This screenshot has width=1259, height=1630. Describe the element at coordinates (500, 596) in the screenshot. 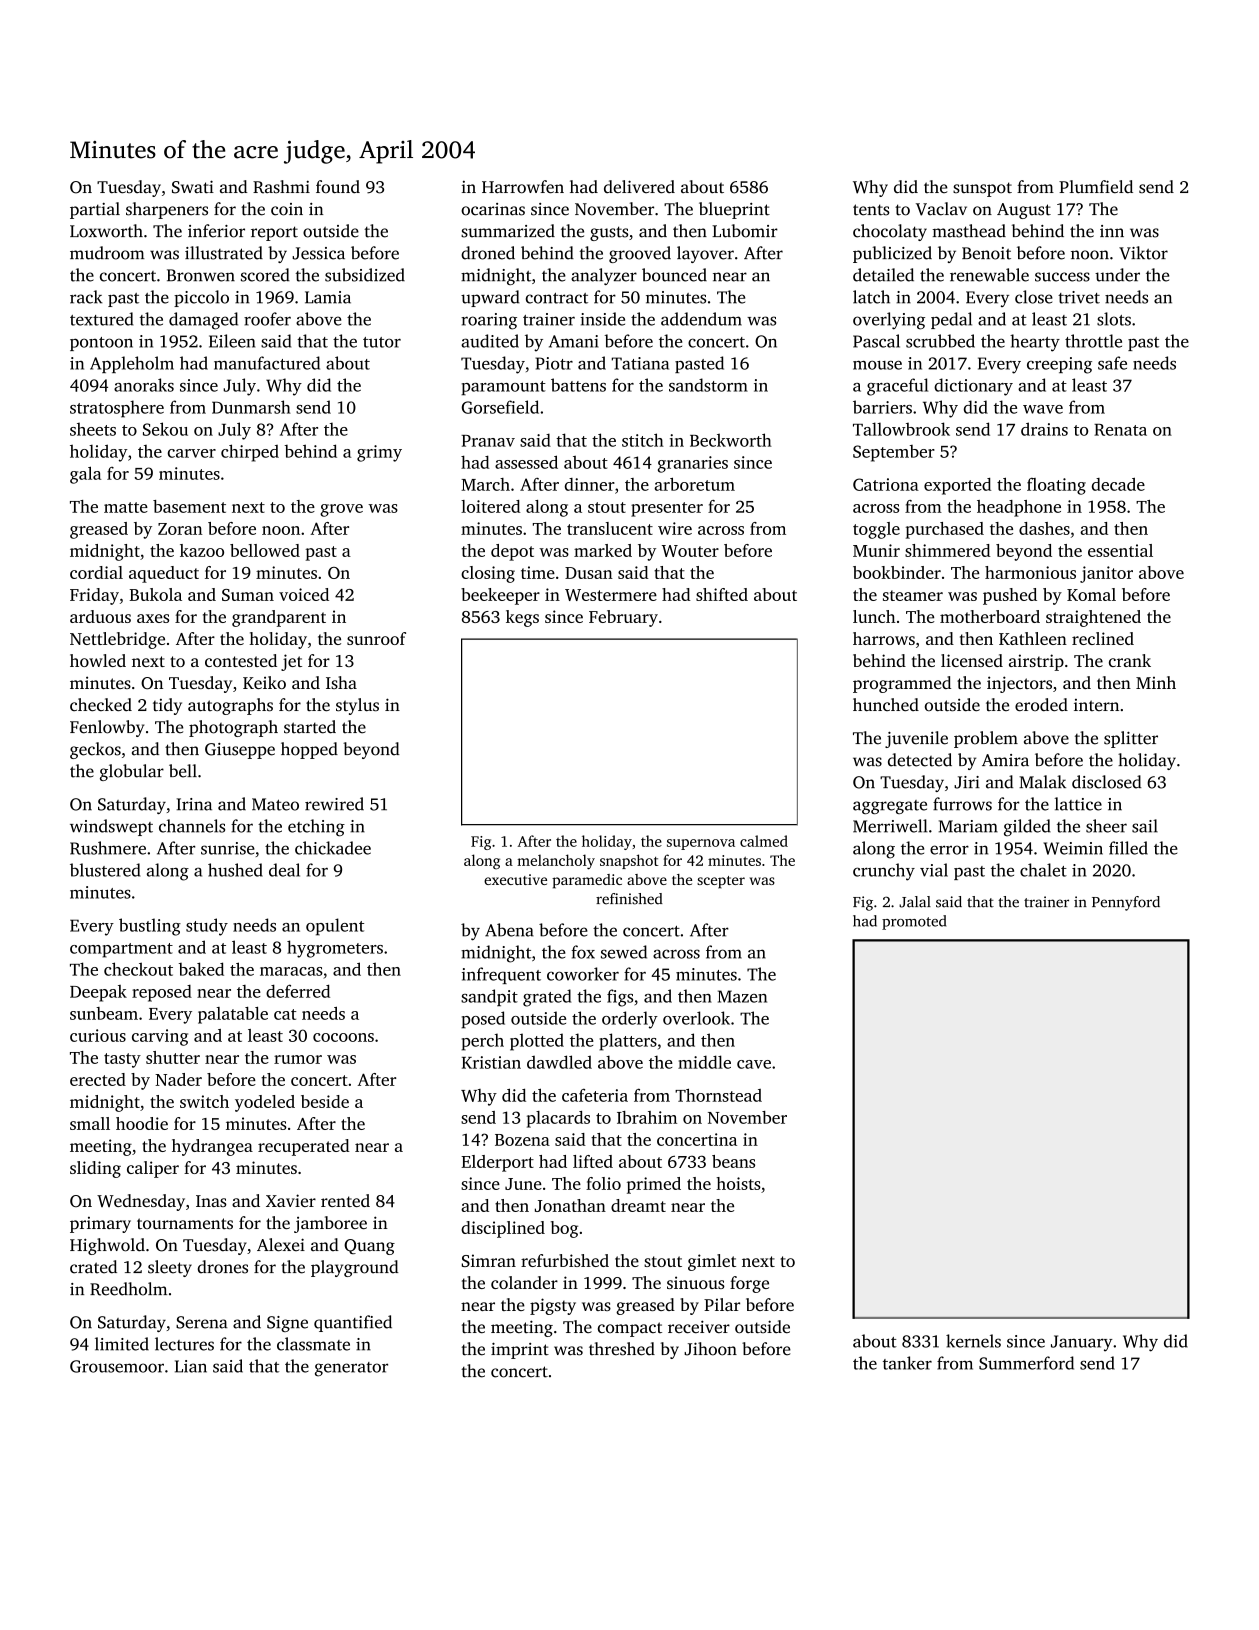

I see `beekeeper` at that location.
